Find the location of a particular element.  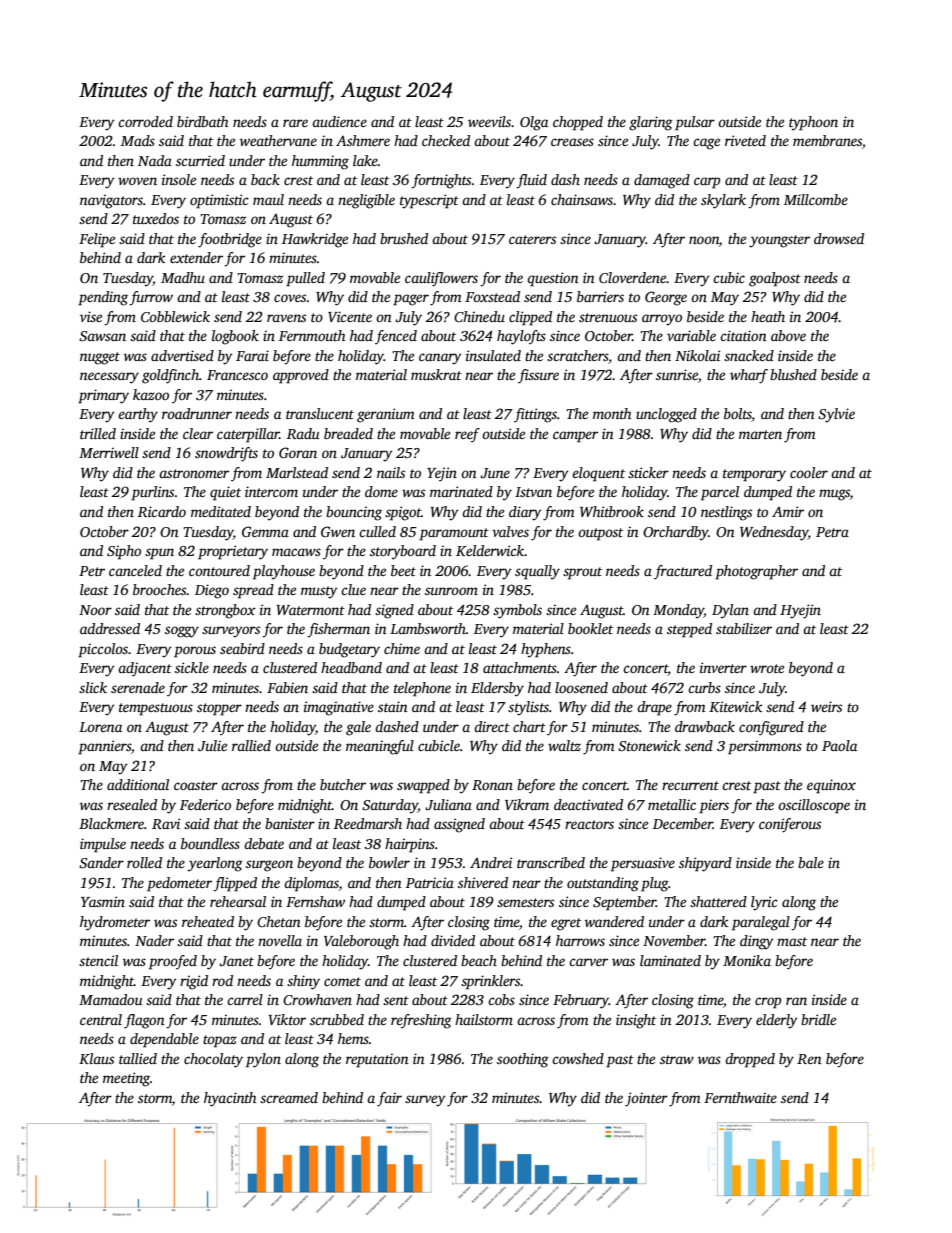

pulsar is located at coordinates (695, 123).
